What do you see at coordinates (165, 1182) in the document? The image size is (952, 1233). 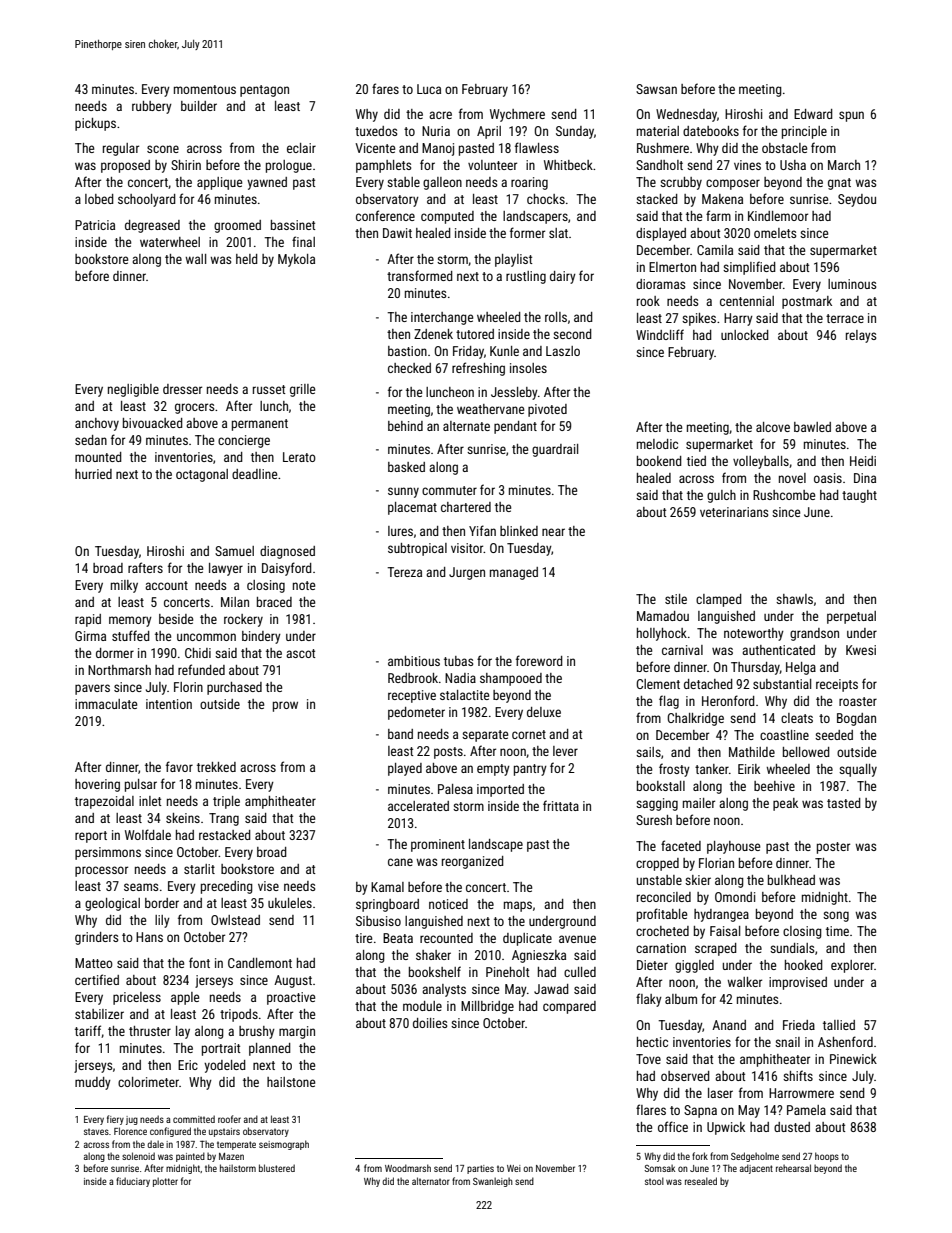 I see `plotter` at bounding box center [165, 1182].
